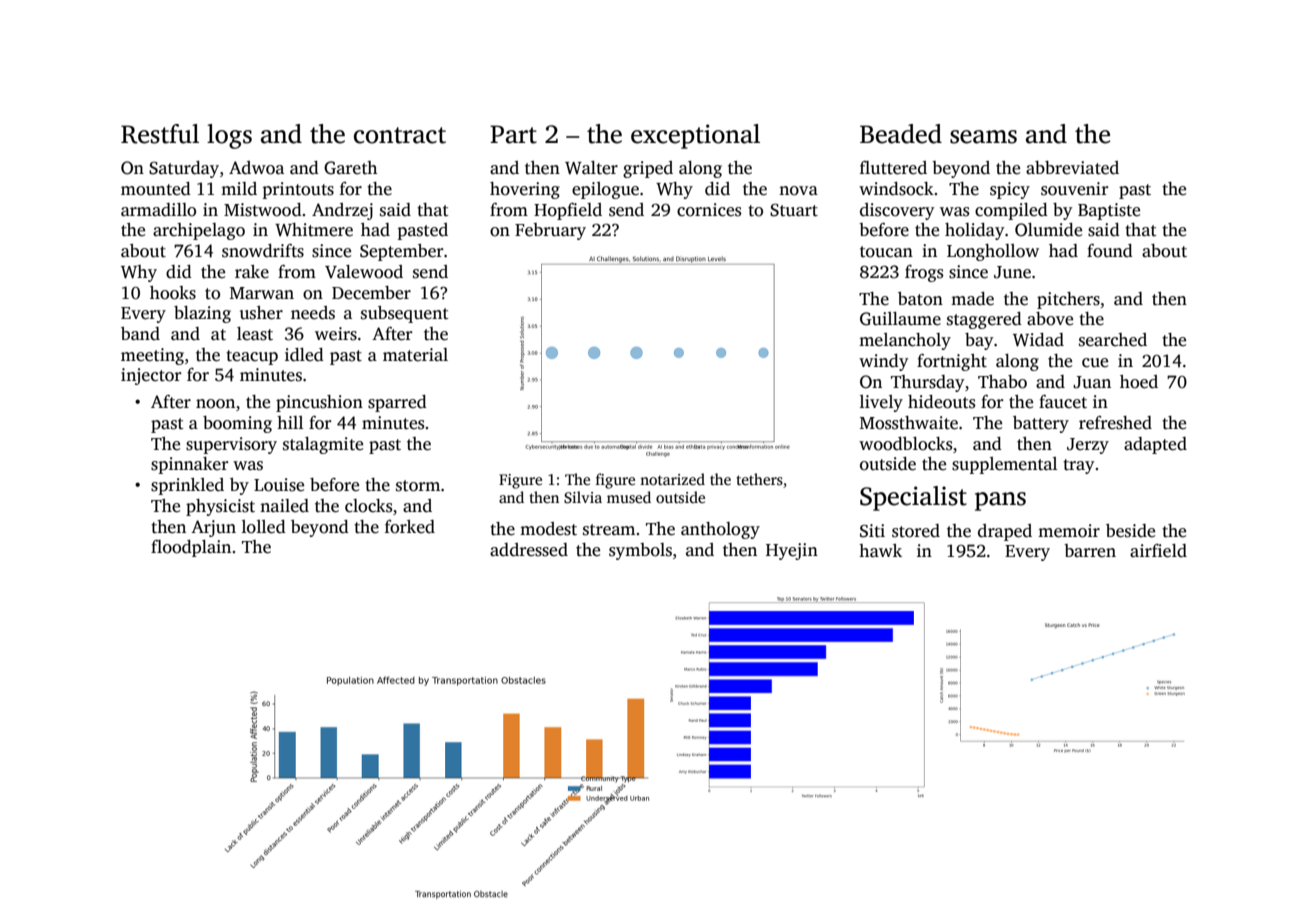  What do you see at coordinates (974, 231) in the screenshot?
I see `holiday` at bounding box center [974, 231].
